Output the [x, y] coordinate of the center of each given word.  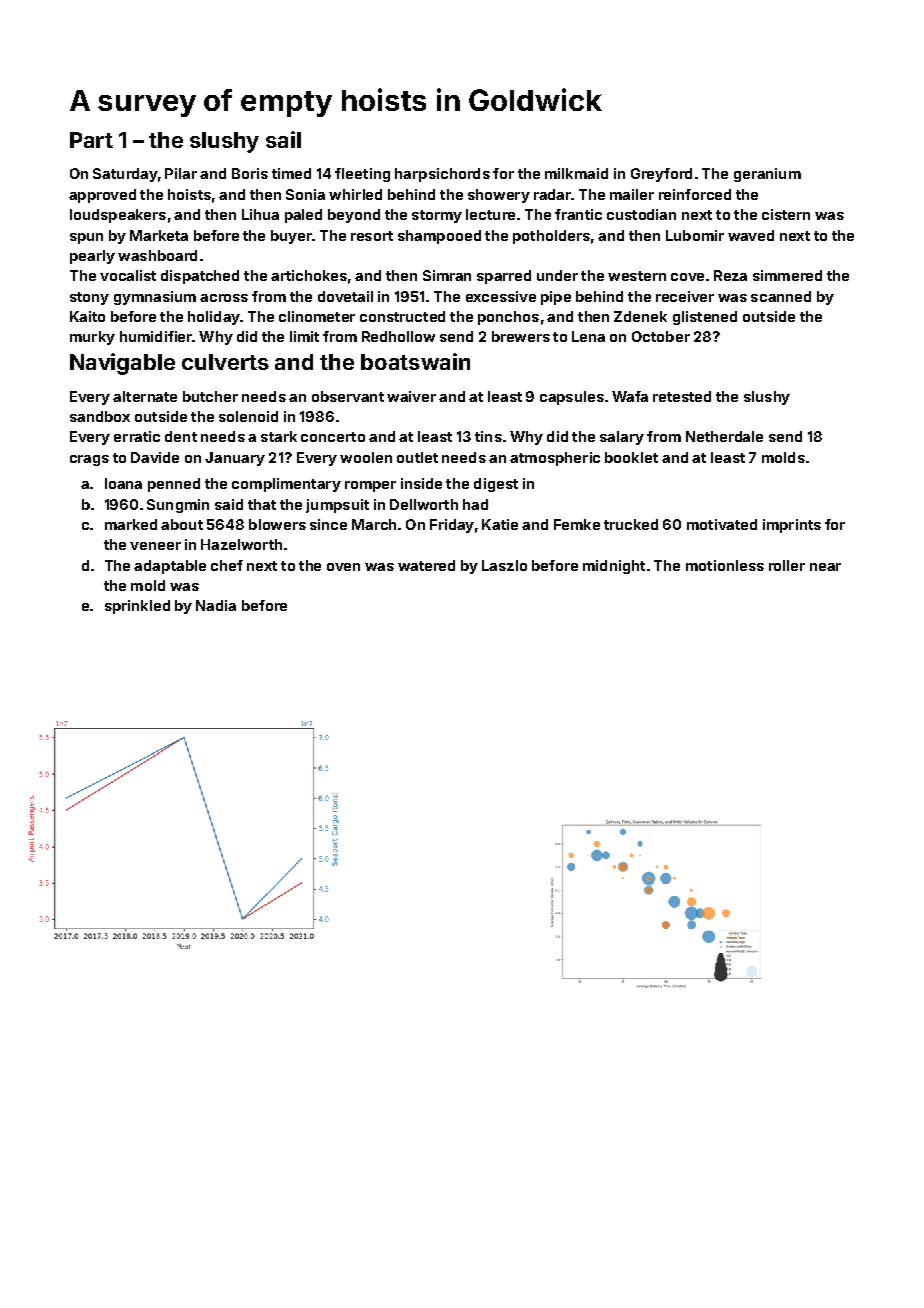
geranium [767, 175]
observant [348, 396]
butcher [210, 396]
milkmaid [576, 173]
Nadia [216, 605]
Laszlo [504, 565]
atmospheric [555, 459]
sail [283, 139]
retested [682, 396]
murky [92, 338]
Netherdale [724, 436]
